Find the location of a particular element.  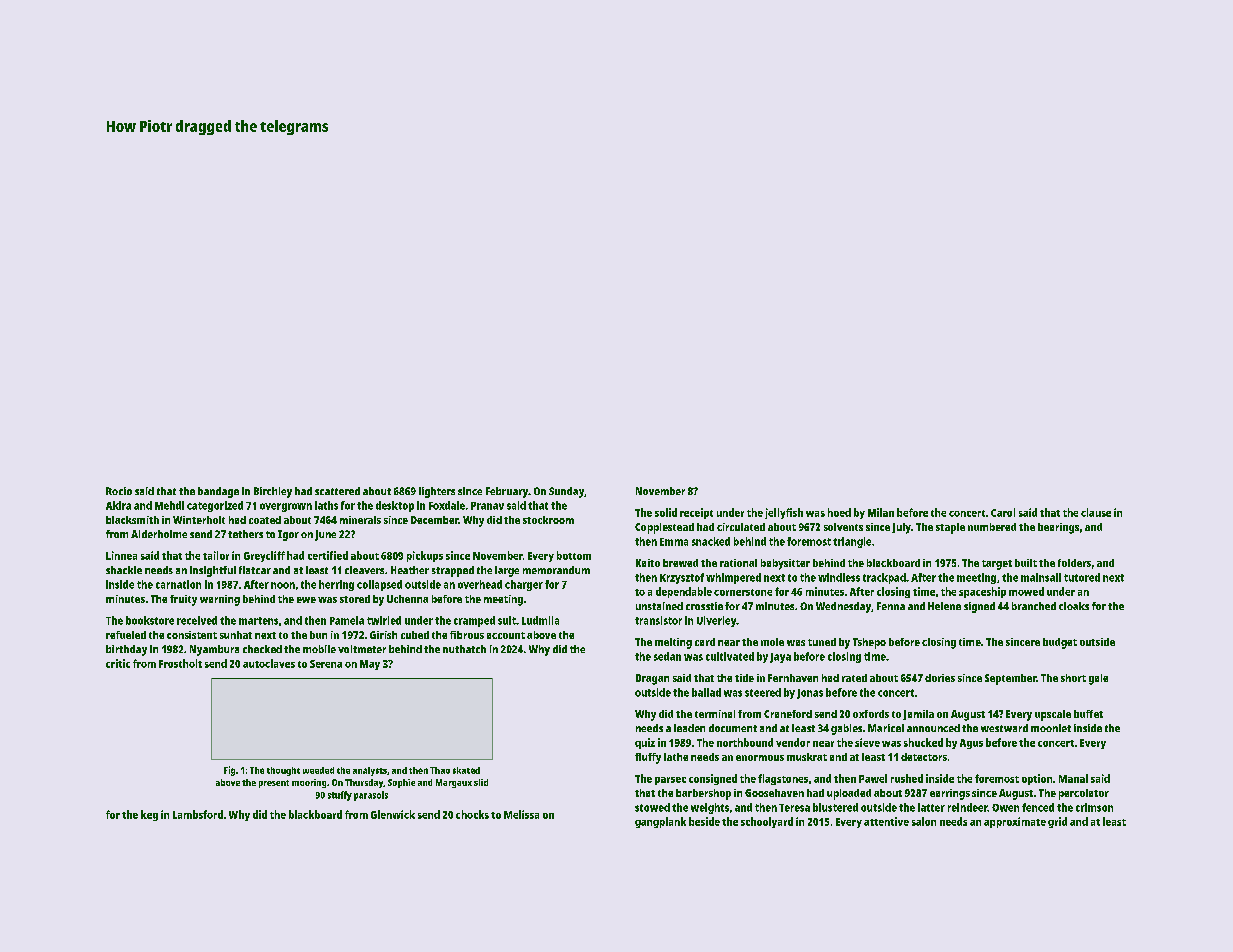

charger is located at coordinates (524, 585).
